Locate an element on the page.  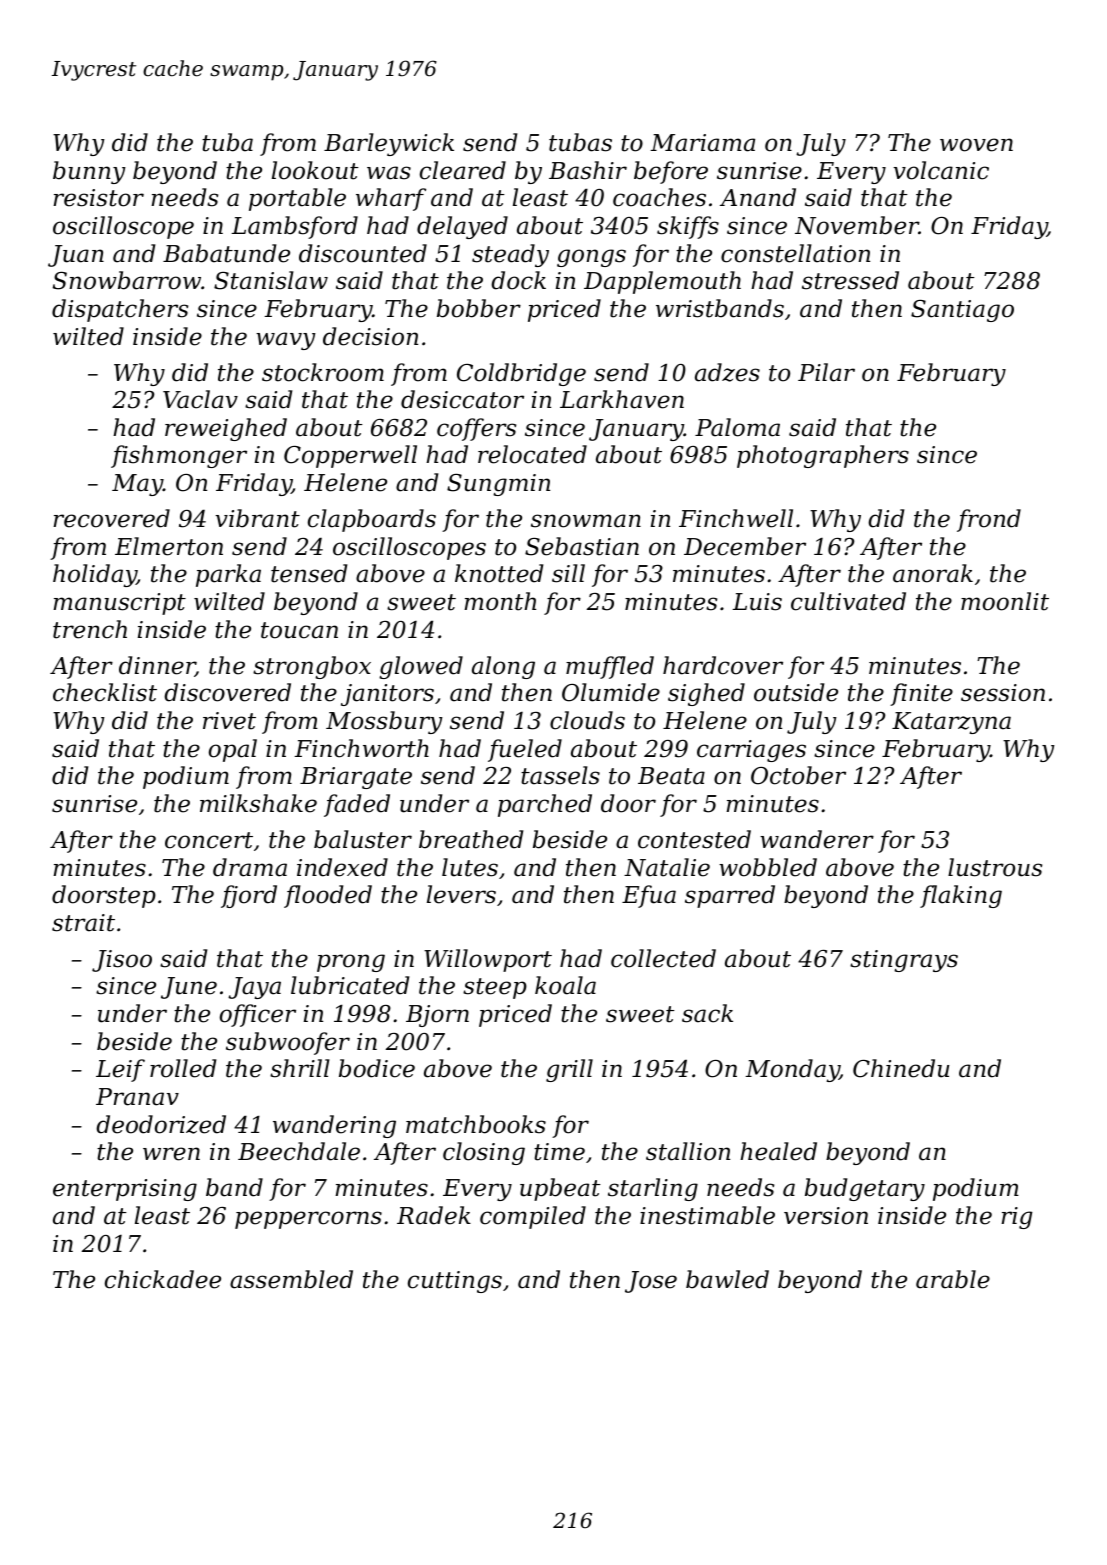
Mariama is located at coordinates (702, 143).
